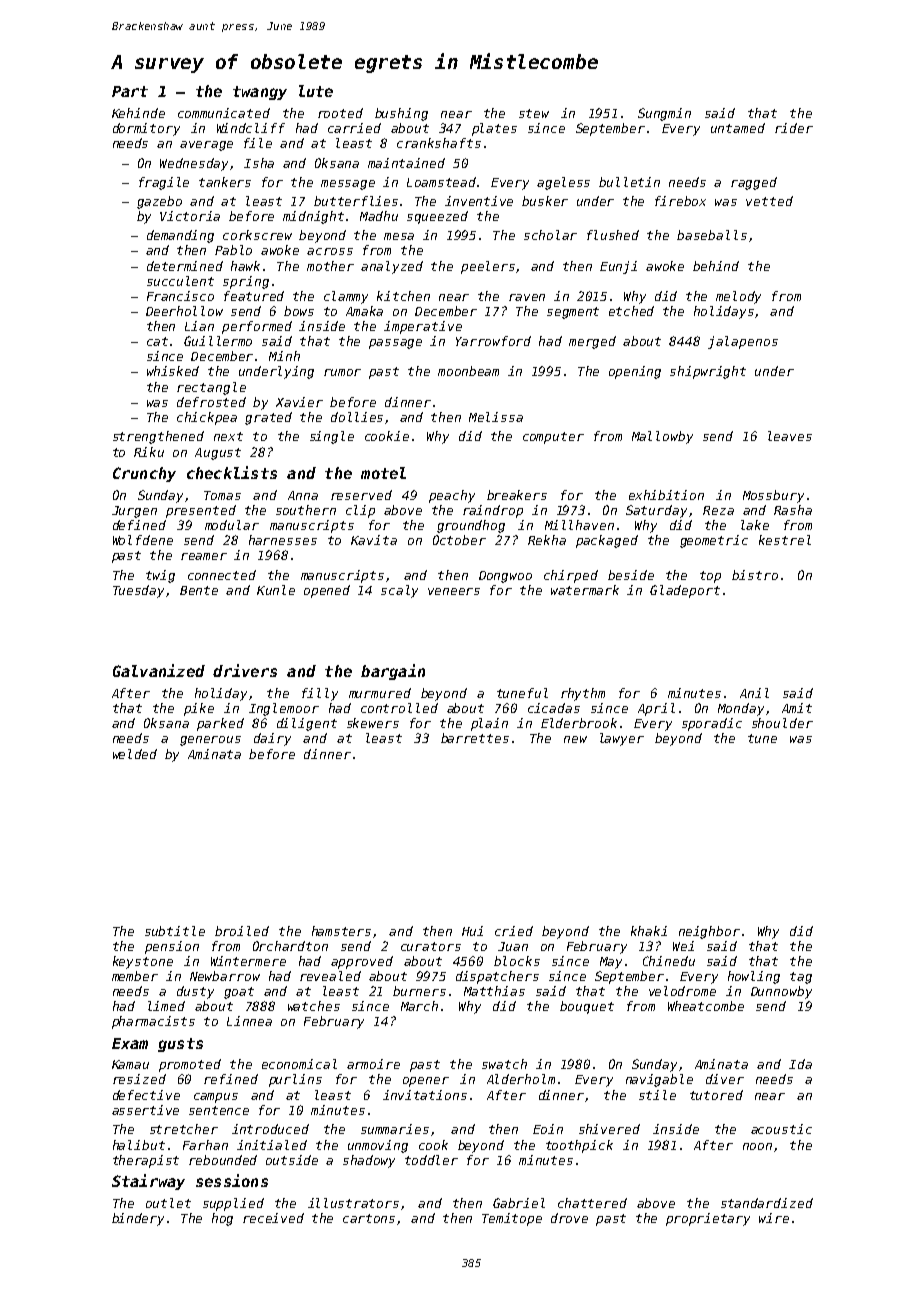 The image size is (924, 1308). I want to click on proprietary, so click(708, 1219).
